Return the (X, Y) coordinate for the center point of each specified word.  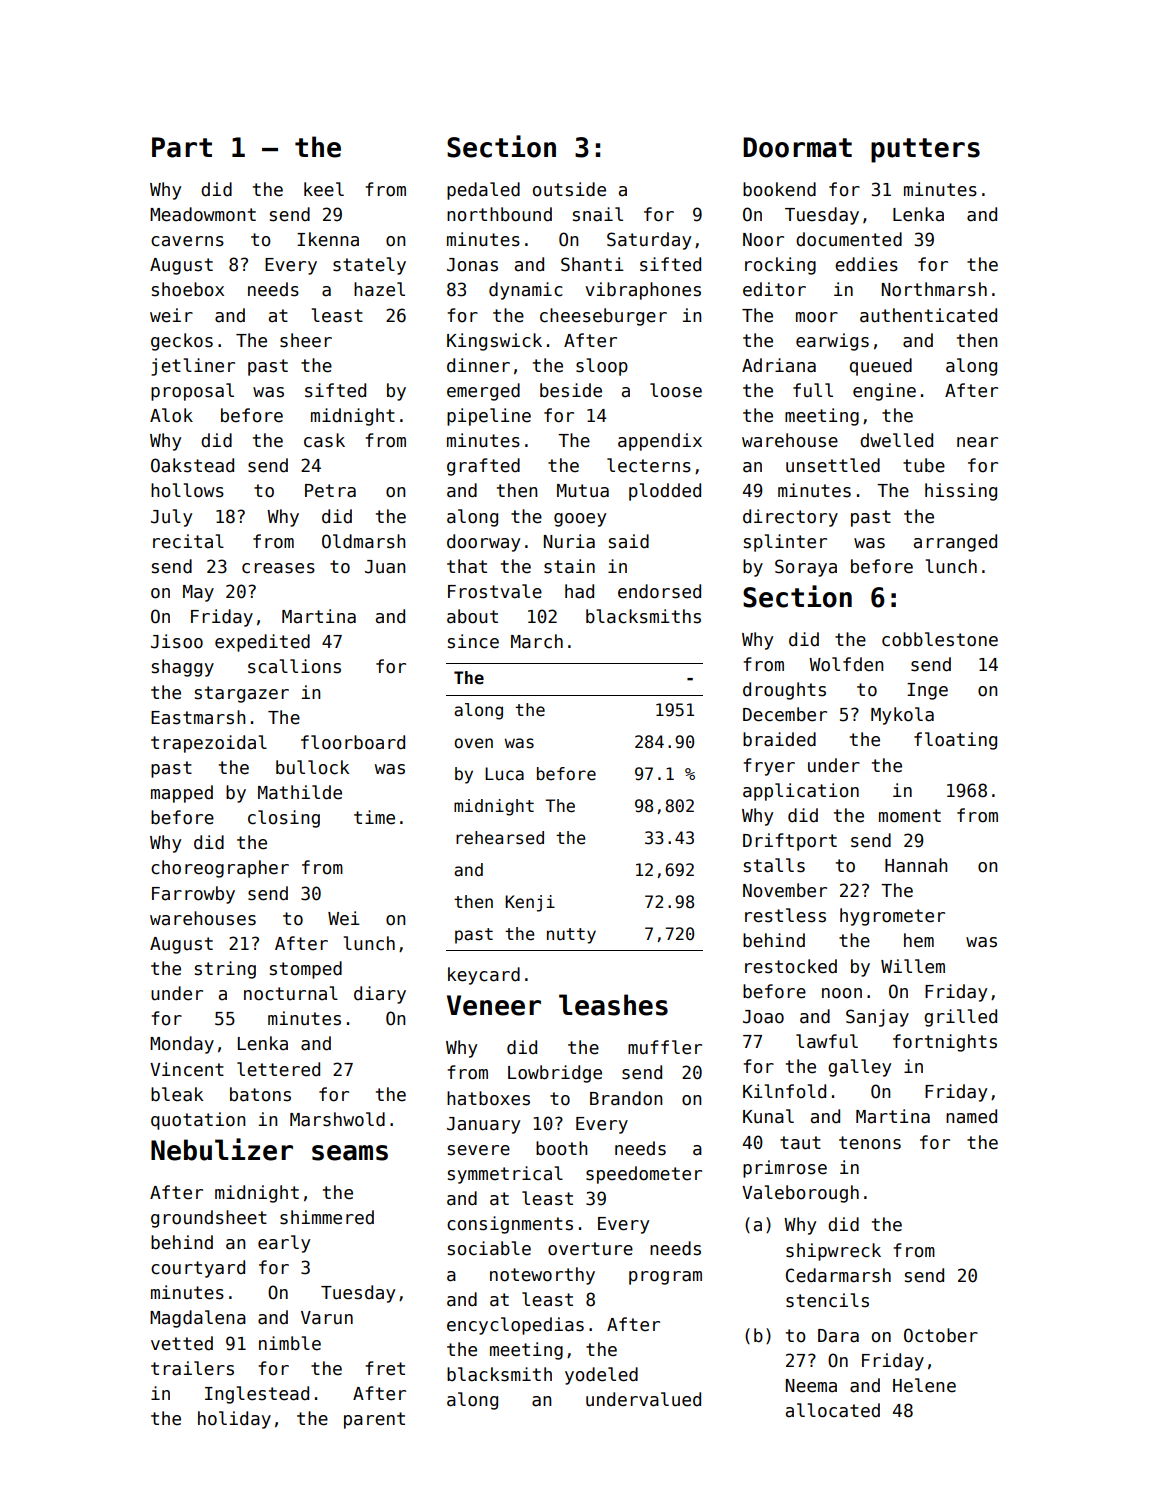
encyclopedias (515, 1326)
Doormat (797, 147)
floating (955, 741)
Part (182, 147)
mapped (182, 794)
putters (925, 150)
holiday (234, 1420)
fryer (769, 767)
